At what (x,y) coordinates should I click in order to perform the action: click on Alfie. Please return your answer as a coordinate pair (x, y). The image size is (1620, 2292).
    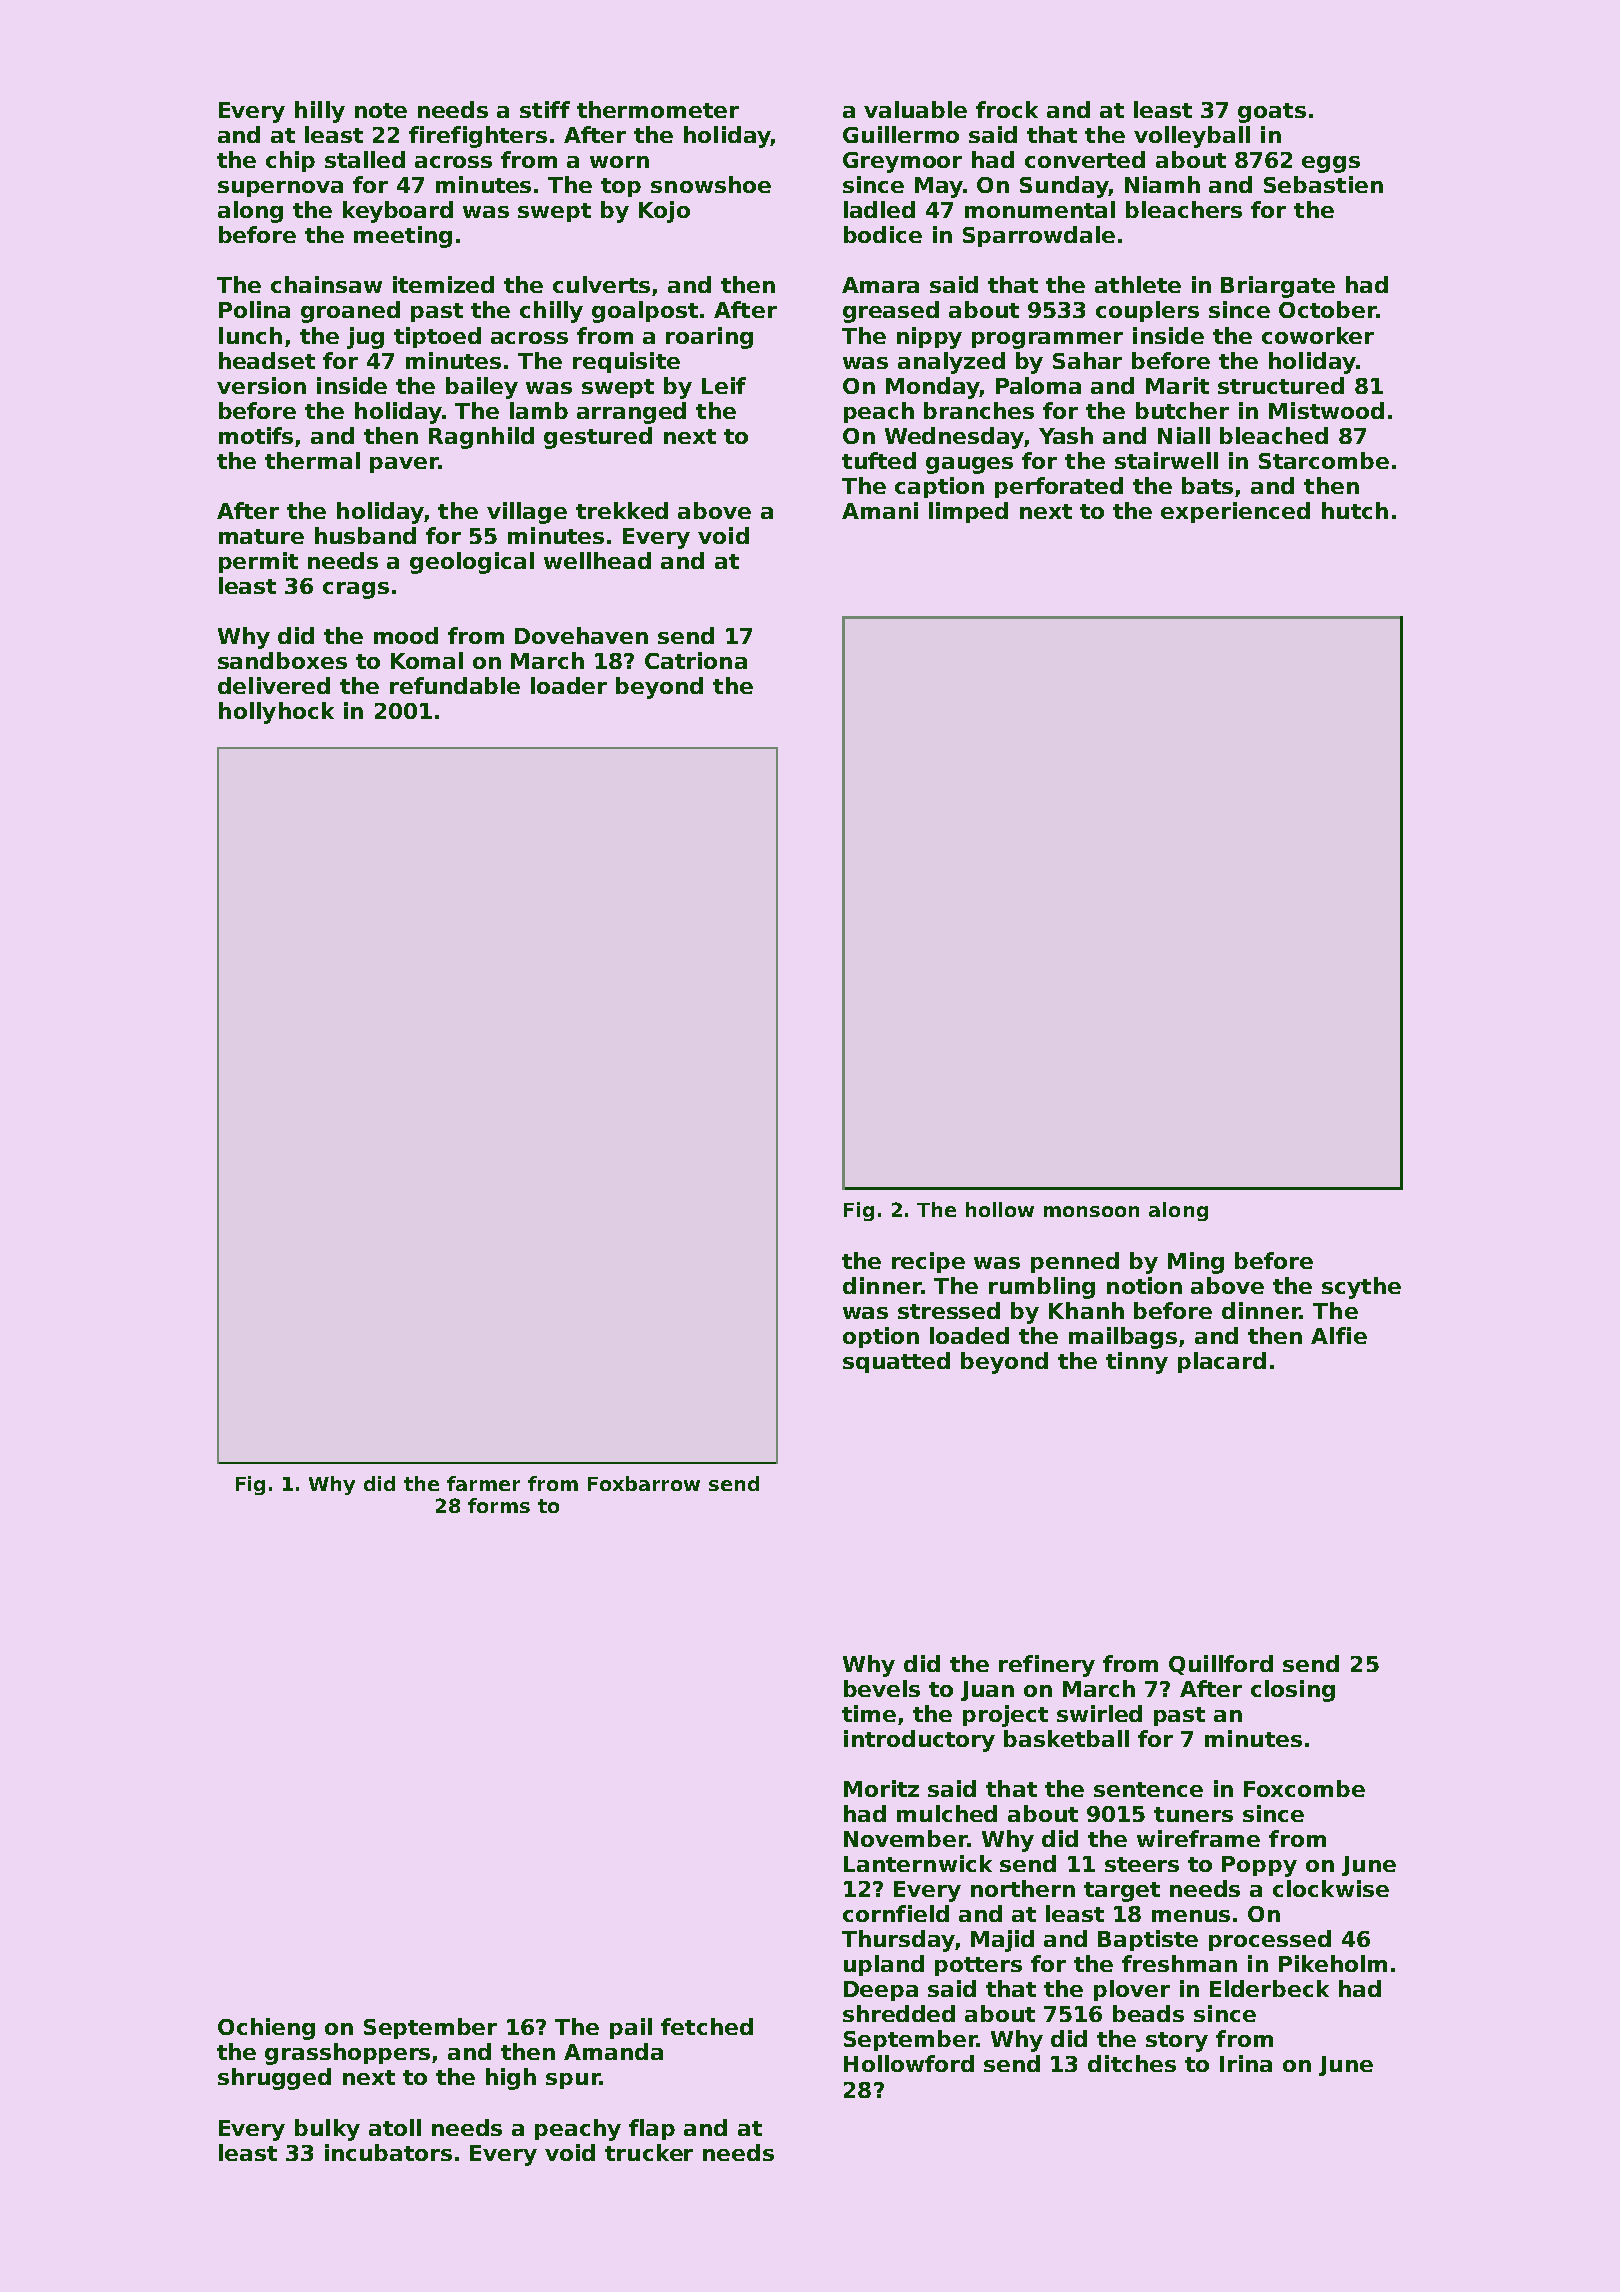
    Looking at the image, I should click on (1339, 1335).
